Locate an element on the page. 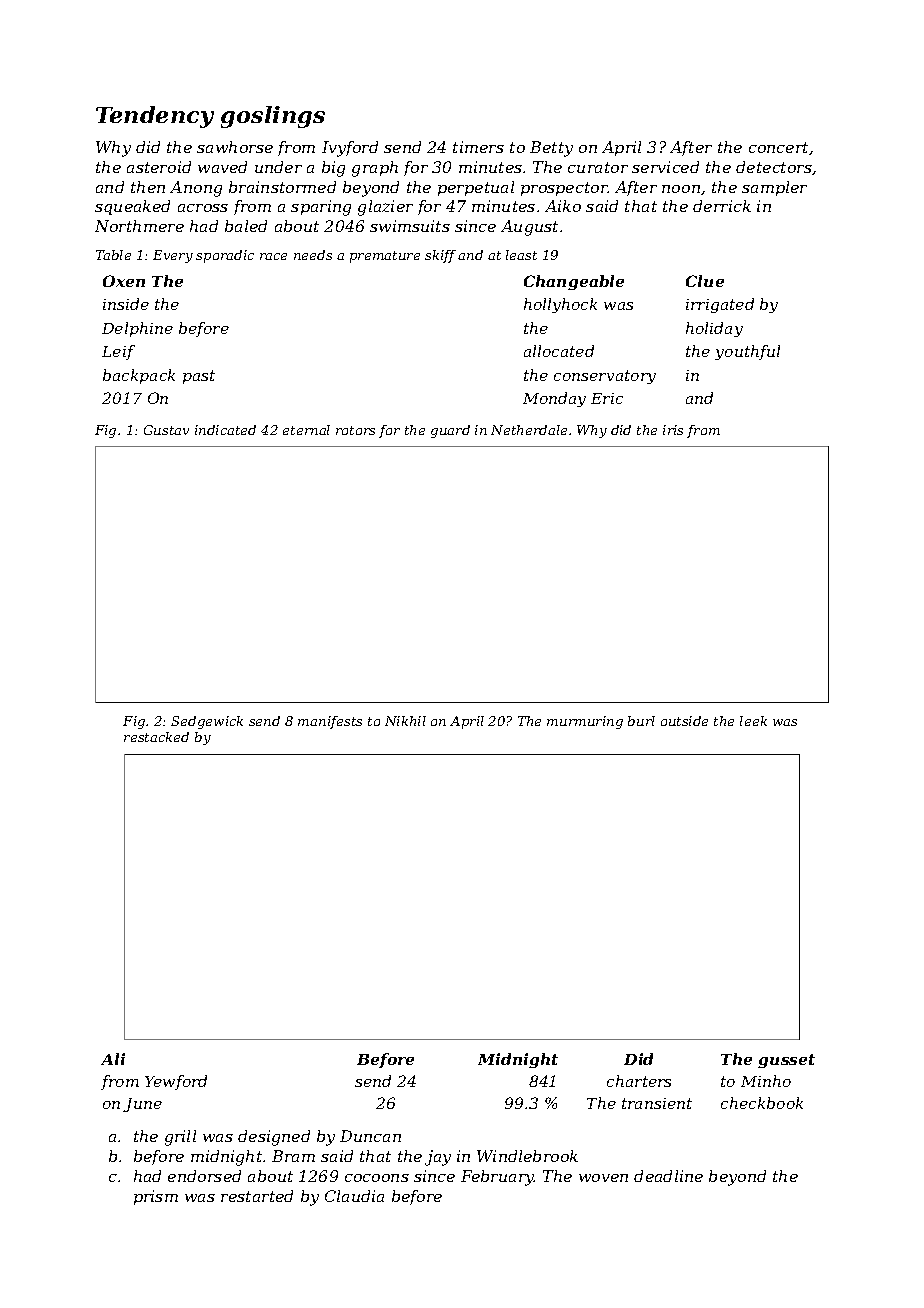  Aiko is located at coordinates (563, 206).
